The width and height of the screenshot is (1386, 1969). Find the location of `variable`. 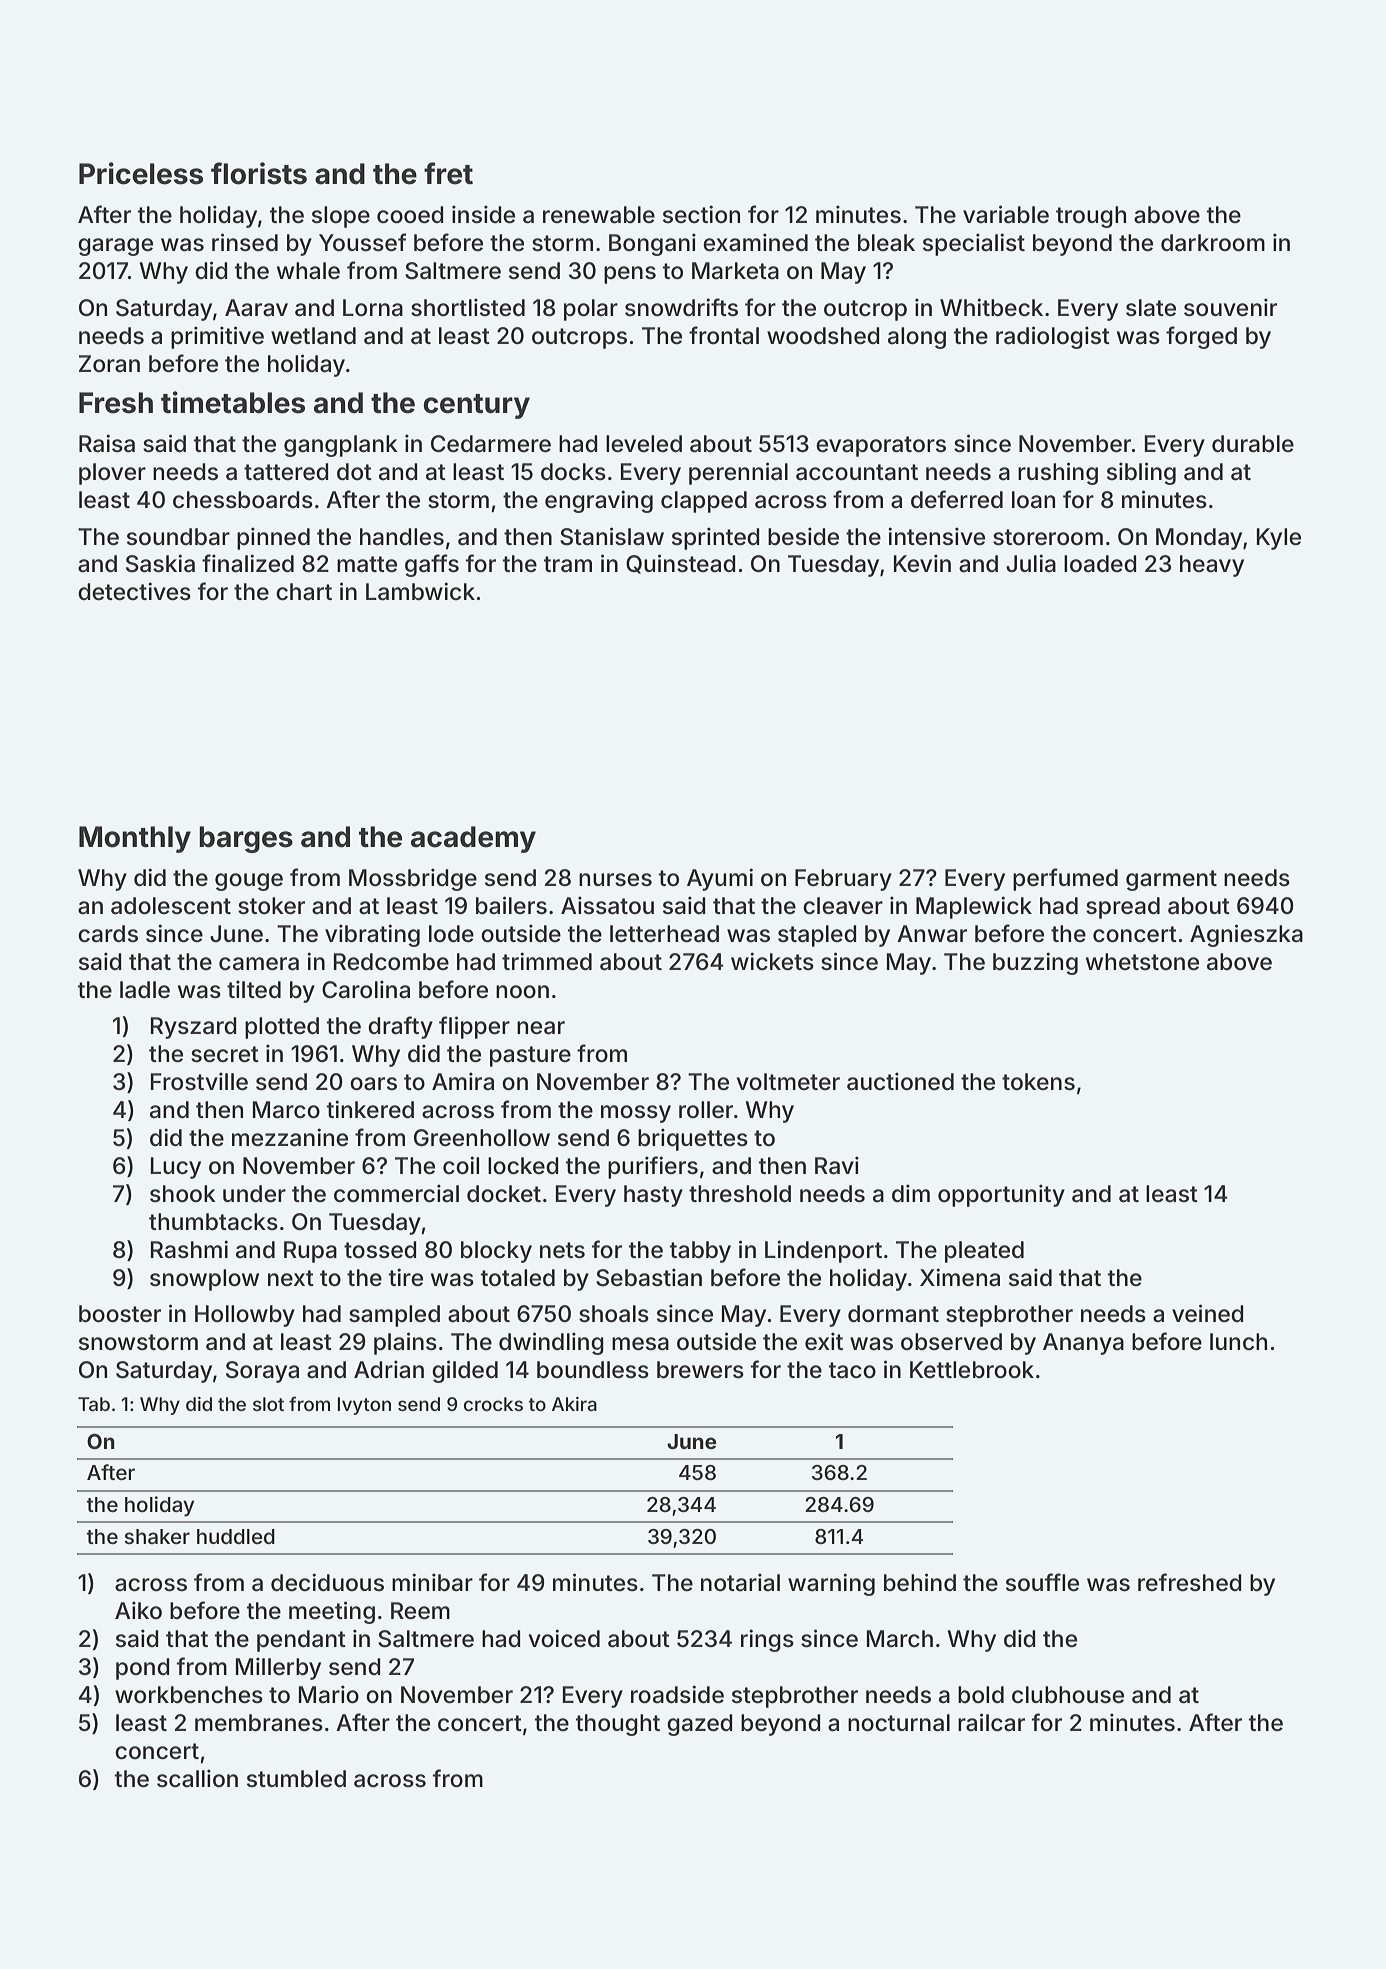

variable is located at coordinates (1006, 214).
